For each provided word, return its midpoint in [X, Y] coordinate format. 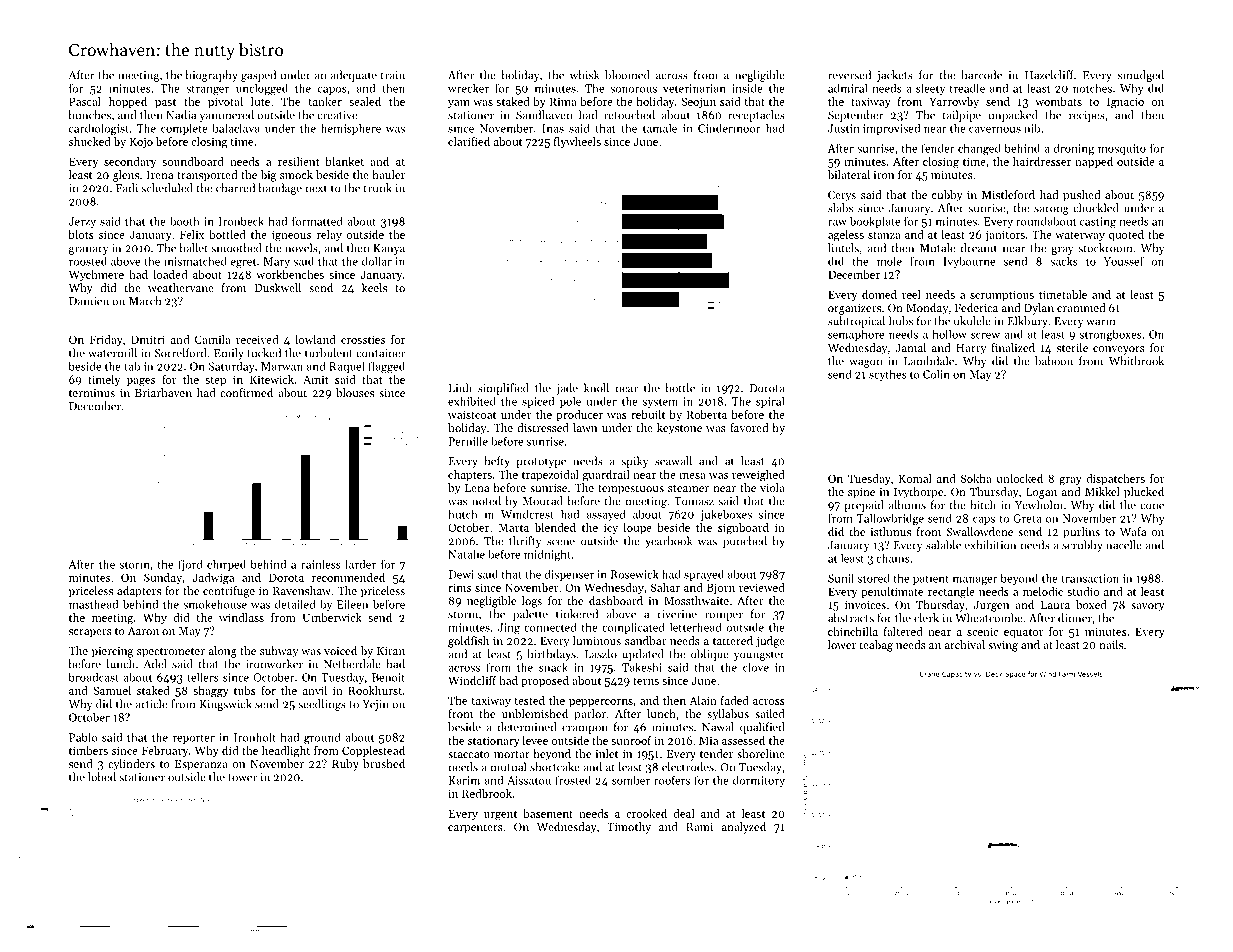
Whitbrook [1136, 361]
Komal [915, 478]
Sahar [665, 587]
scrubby [1082, 546]
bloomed [627, 75]
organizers [854, 309]
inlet [607, 753]
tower [242, 778]
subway [279, 652]
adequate [353, 76]
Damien [89, 301]
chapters [470, 475]
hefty [497, 462]
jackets [895, 76]
